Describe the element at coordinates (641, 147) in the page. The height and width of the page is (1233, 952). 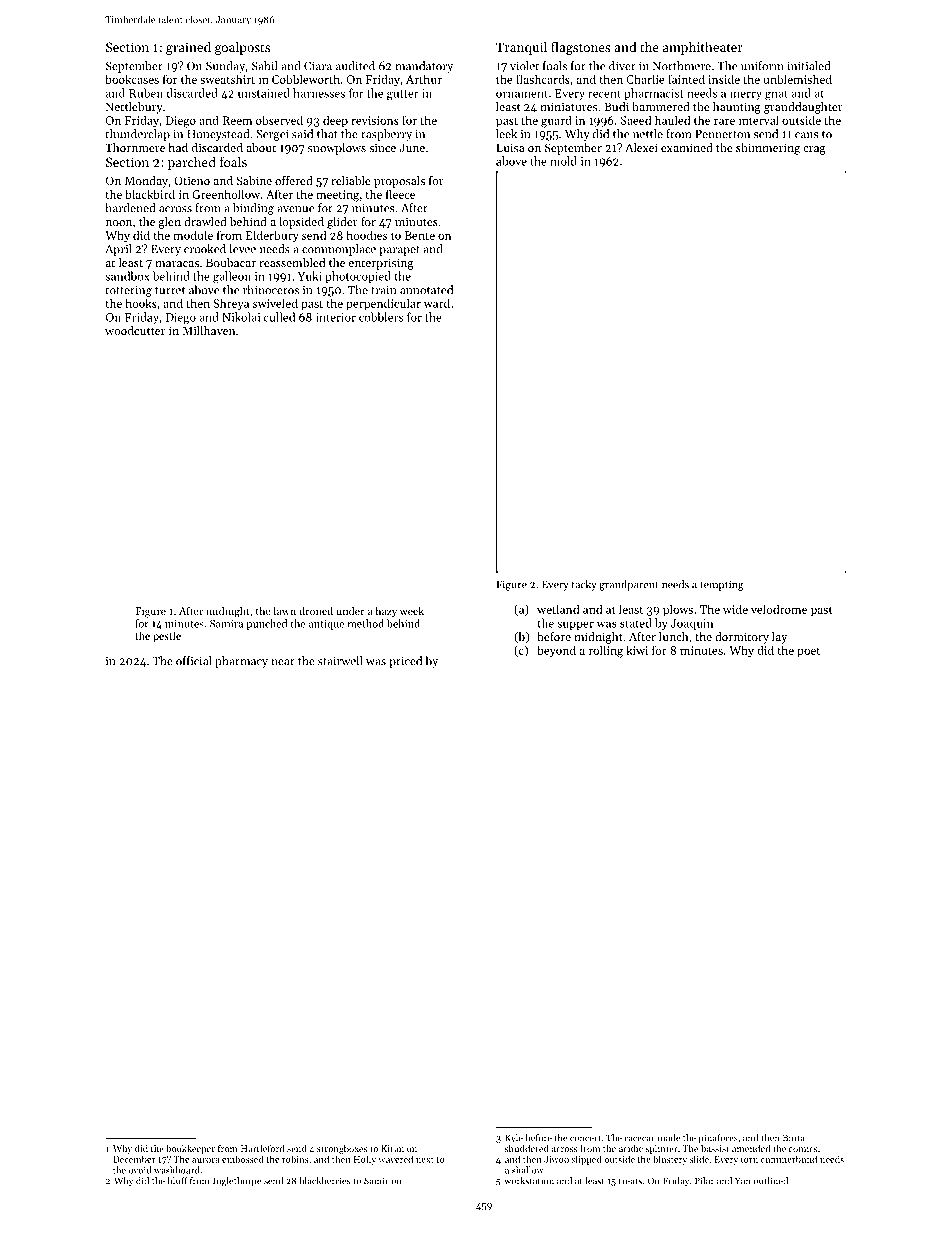
I see `Alexei` at that location.
